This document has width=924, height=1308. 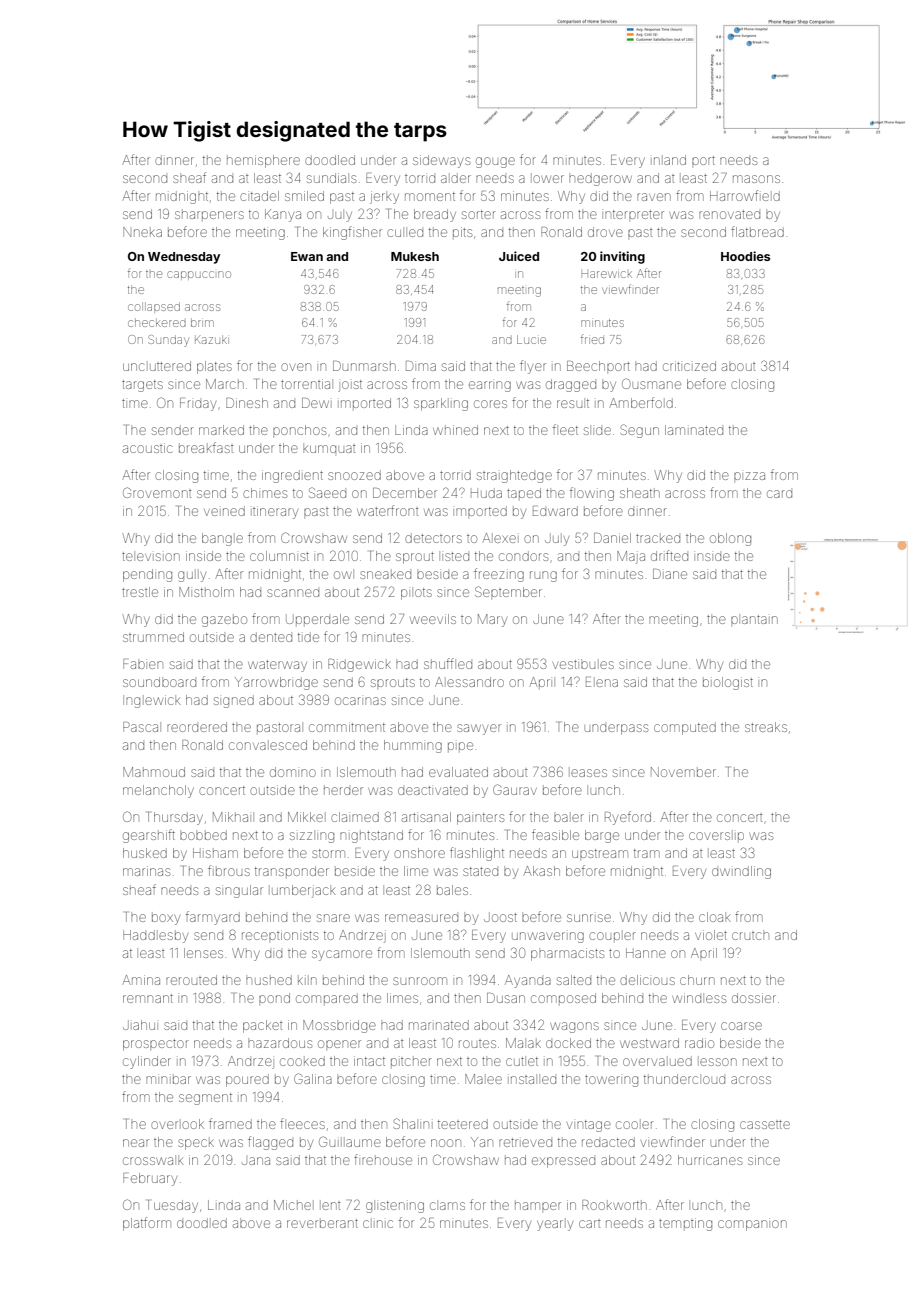 What do you see at coordinates (292, 1205) in the document?
I see `Michel` at bounding box center [292, 1205].
